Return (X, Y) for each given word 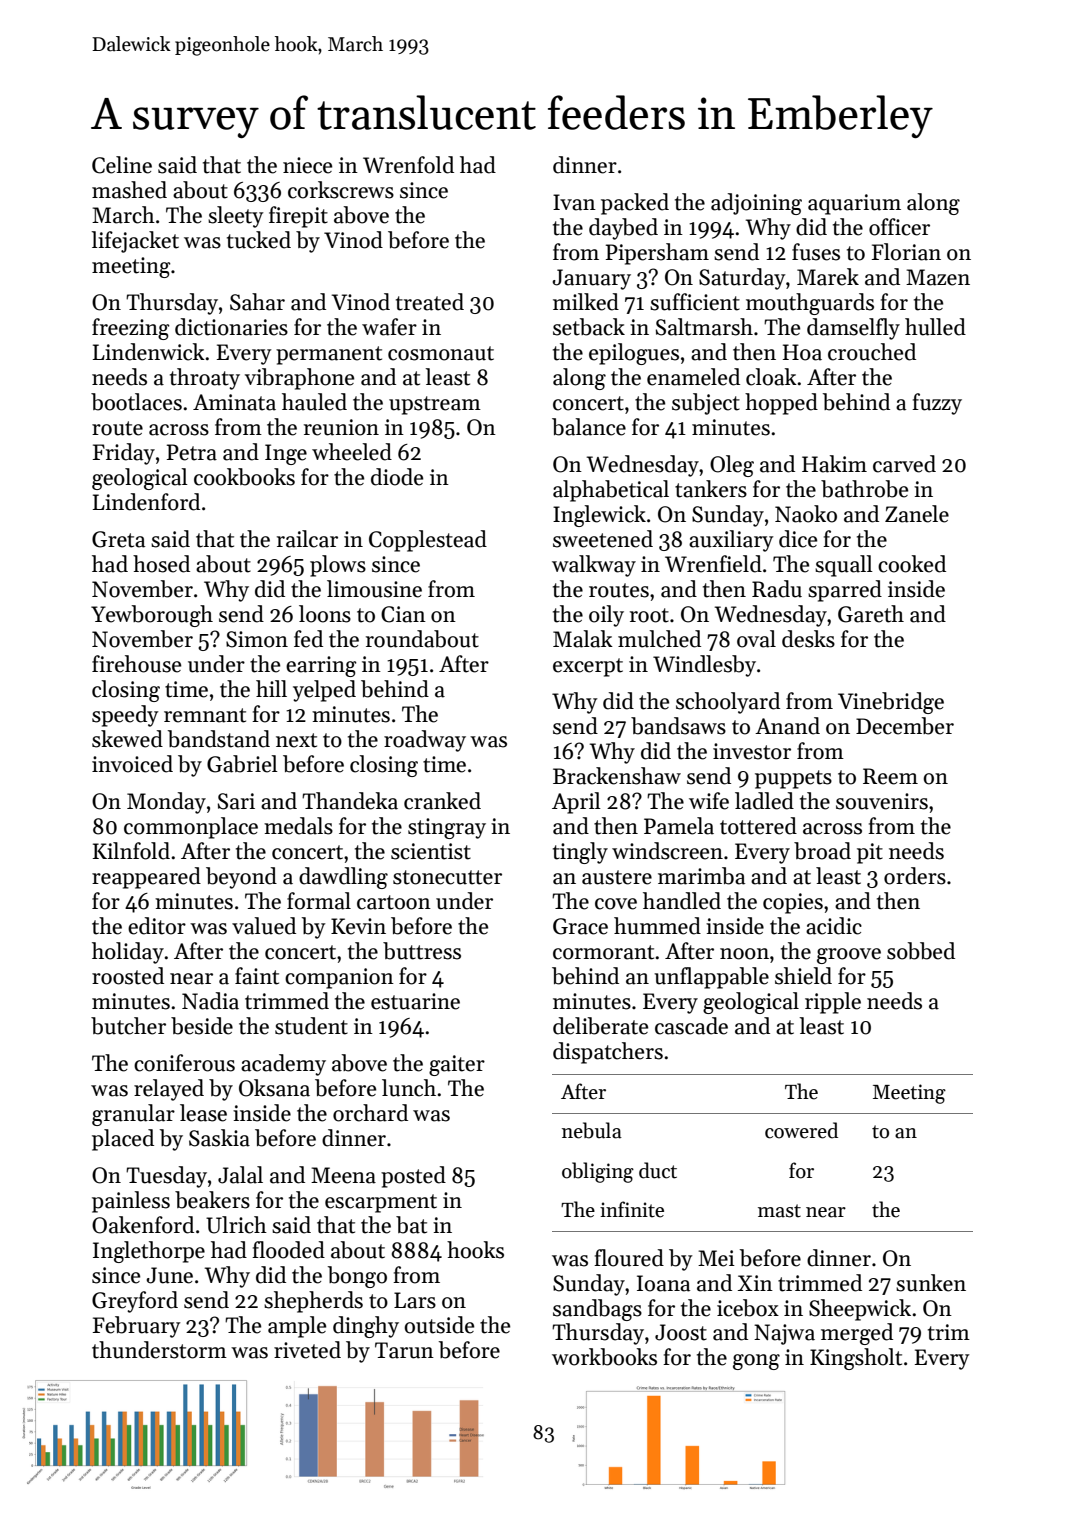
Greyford (135, 1302)
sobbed (921, 951)
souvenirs (882, 801)
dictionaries (231, 327)
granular (133, 1115)
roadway (425, 741)
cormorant (603, 952)
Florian (906, 252)
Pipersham (657, 254)
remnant (205, 715)
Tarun (404, 1350)
